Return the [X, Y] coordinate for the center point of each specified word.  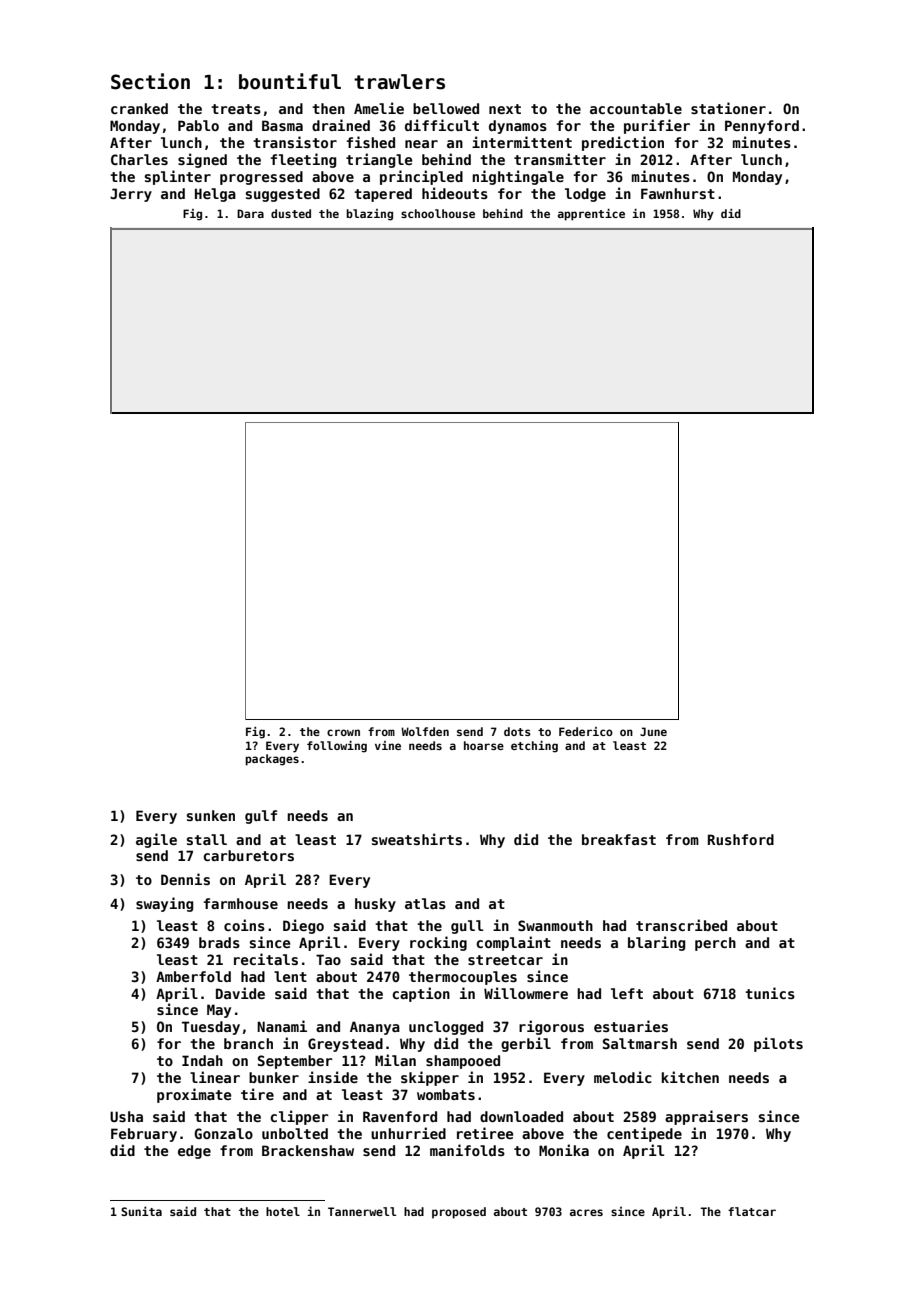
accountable [636, 108]
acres [586, 1212]
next [505, 109]
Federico [586, 731]
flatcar [752, 1211]
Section [150, 81]
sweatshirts [417, 839]
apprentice [591, 215]
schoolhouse [438, 213]
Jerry [131, 195]
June [653, 731]
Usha [126, 1116]
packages [272, 760]
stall [207, 839]
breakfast [619, 839]
